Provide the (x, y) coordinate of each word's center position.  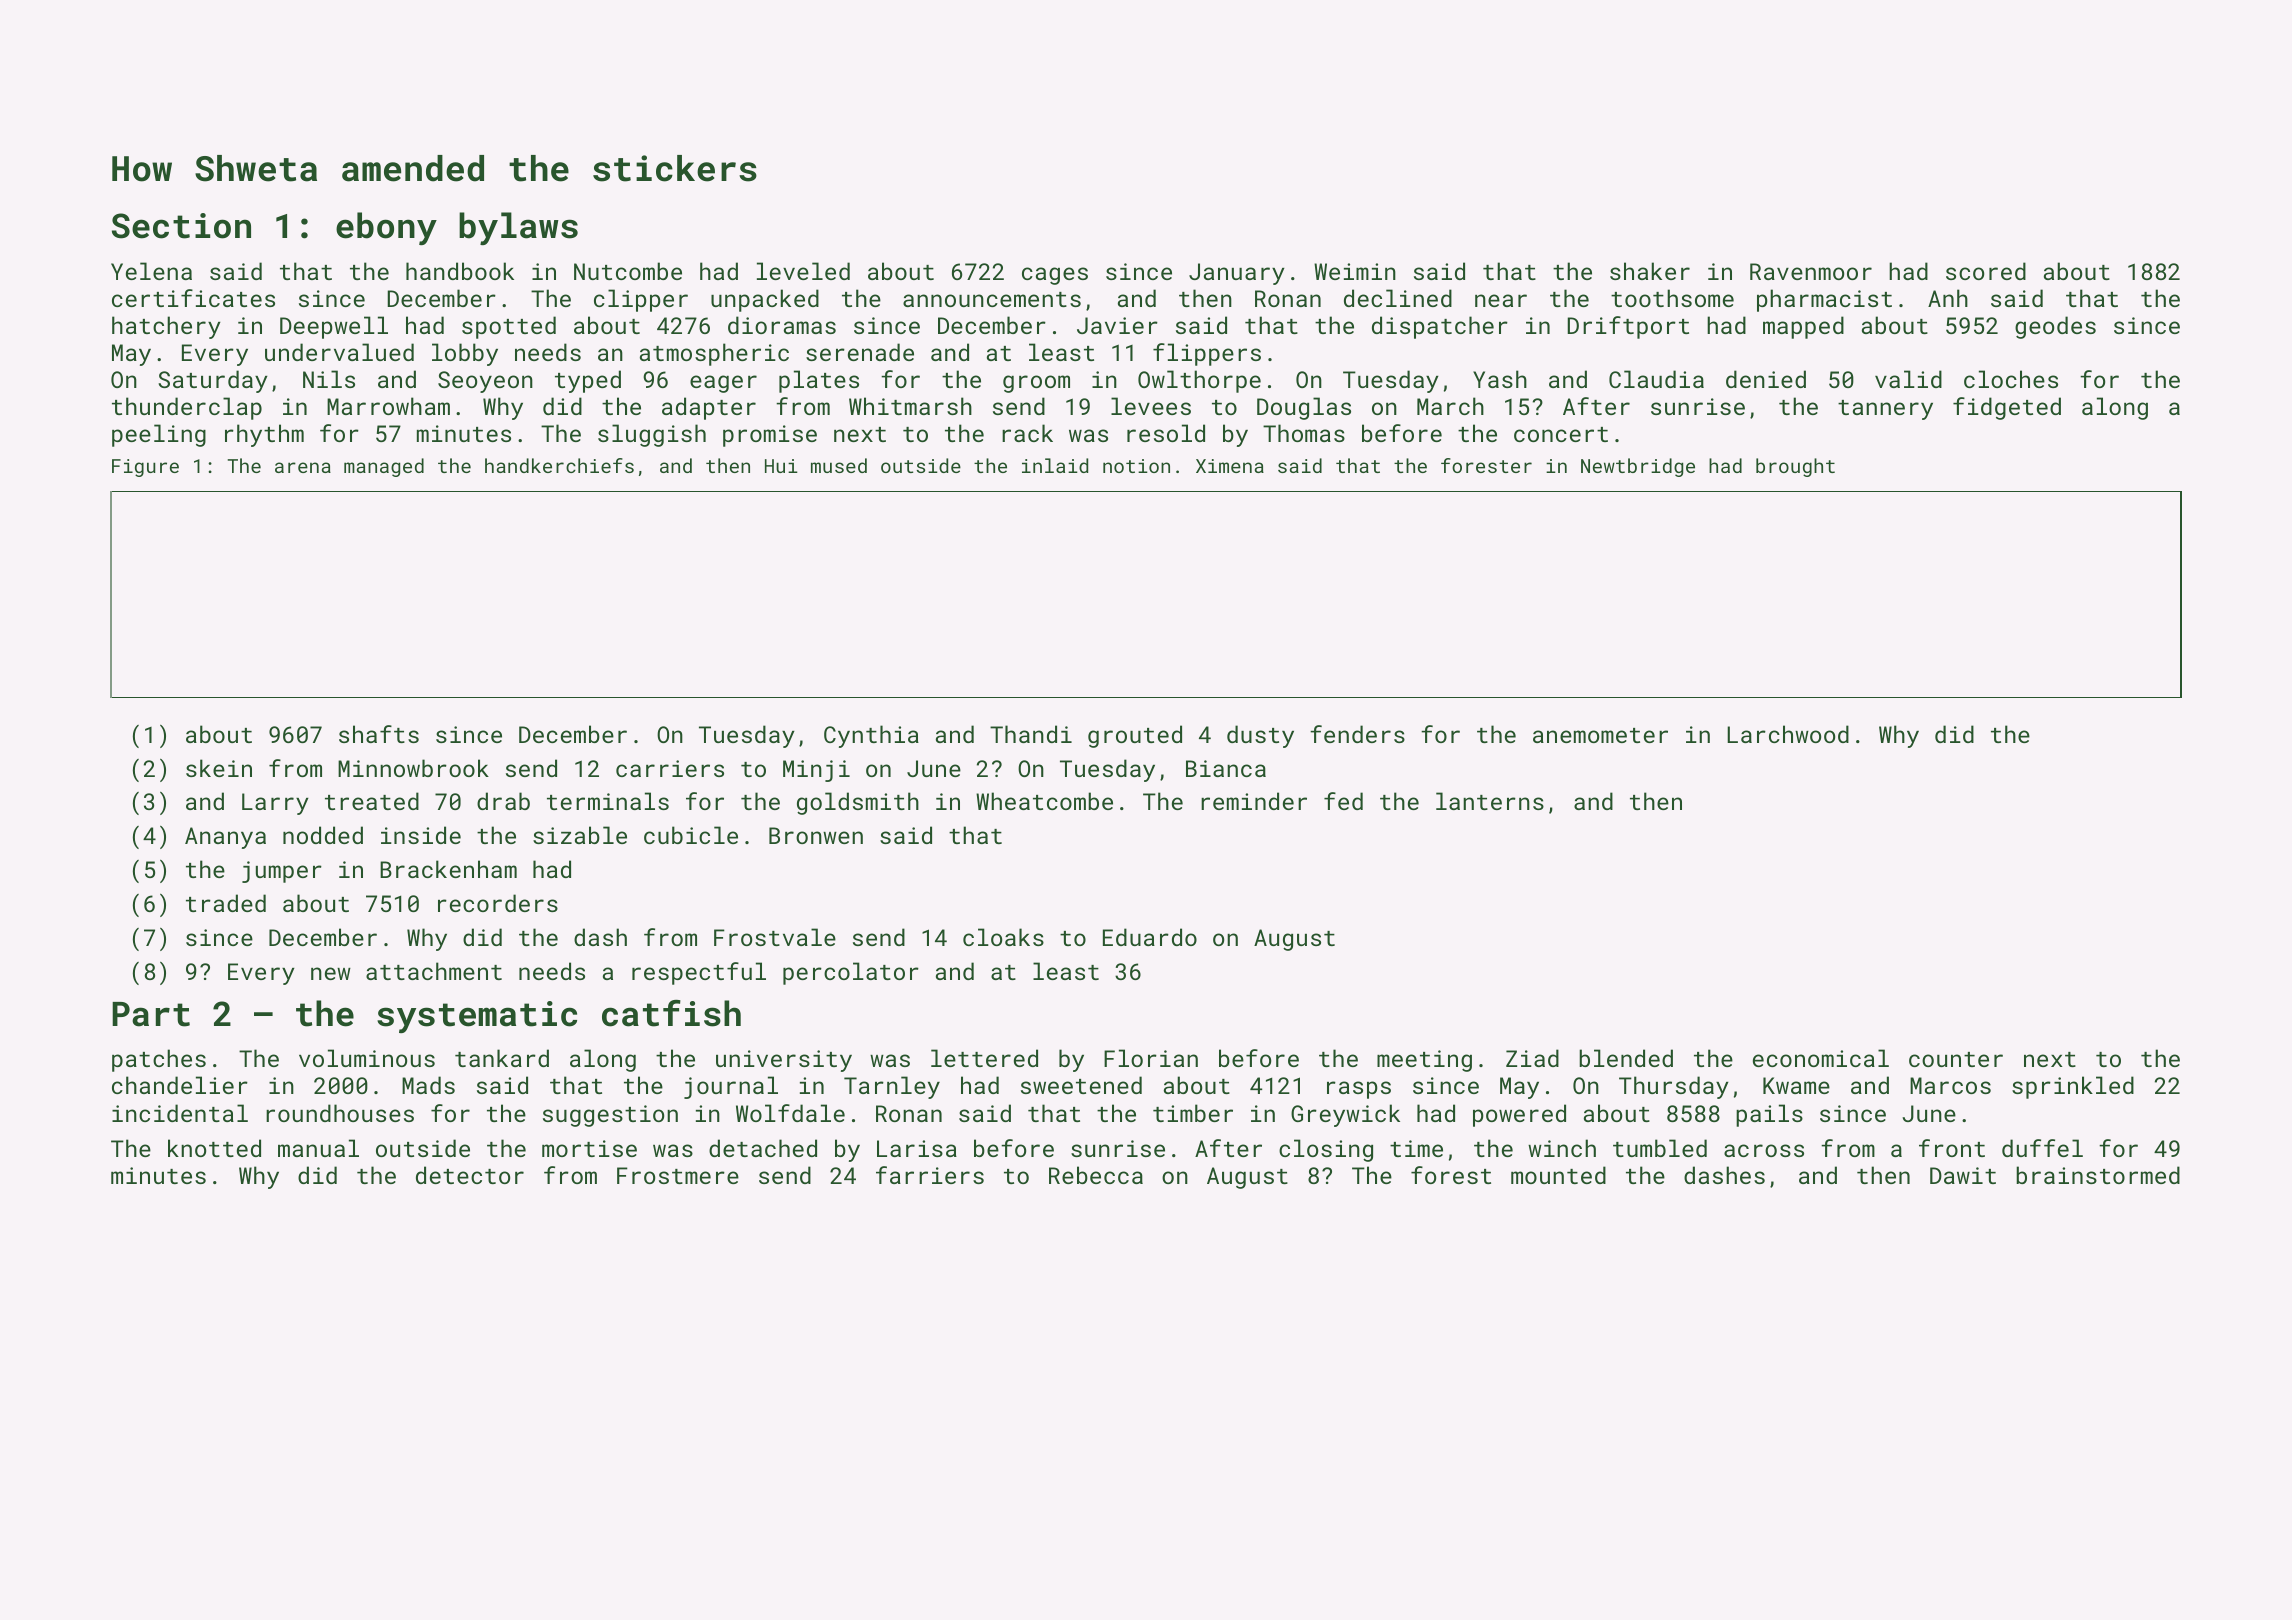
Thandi (1031, 734)
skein (219, 768)
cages (1055, 276)
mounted (1558, 1175)
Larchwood (1788, 734)
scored (1986, 271)
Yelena (151, 271)
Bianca (1226, 768)
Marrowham (388, 406)
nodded (323, 835)
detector (470, 1175)
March (1450, 406)
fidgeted (2007, 408)
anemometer (1600, 735)
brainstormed (2098, 1175)
